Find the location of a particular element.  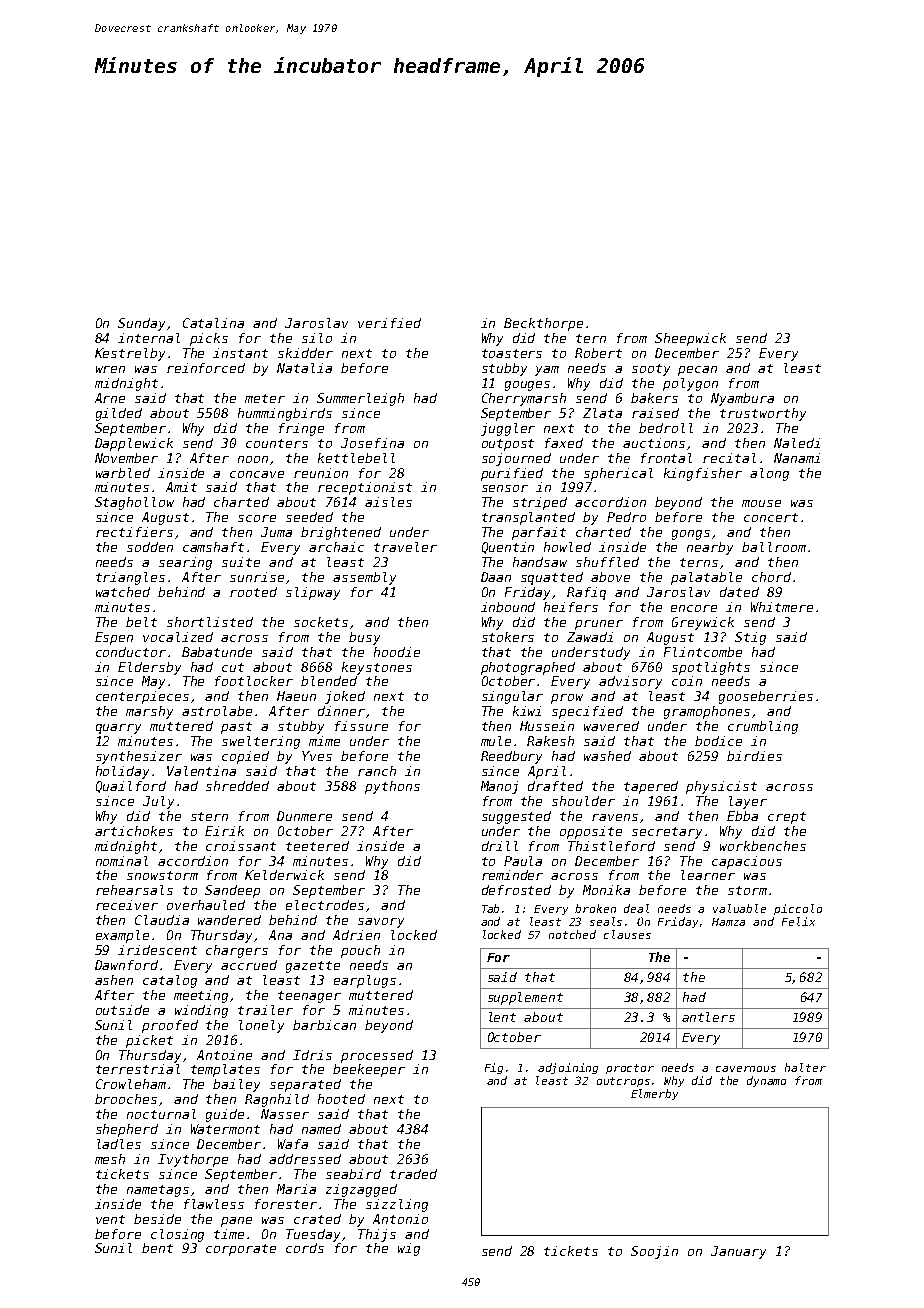

wig is located at coordinates (409, 1249).
